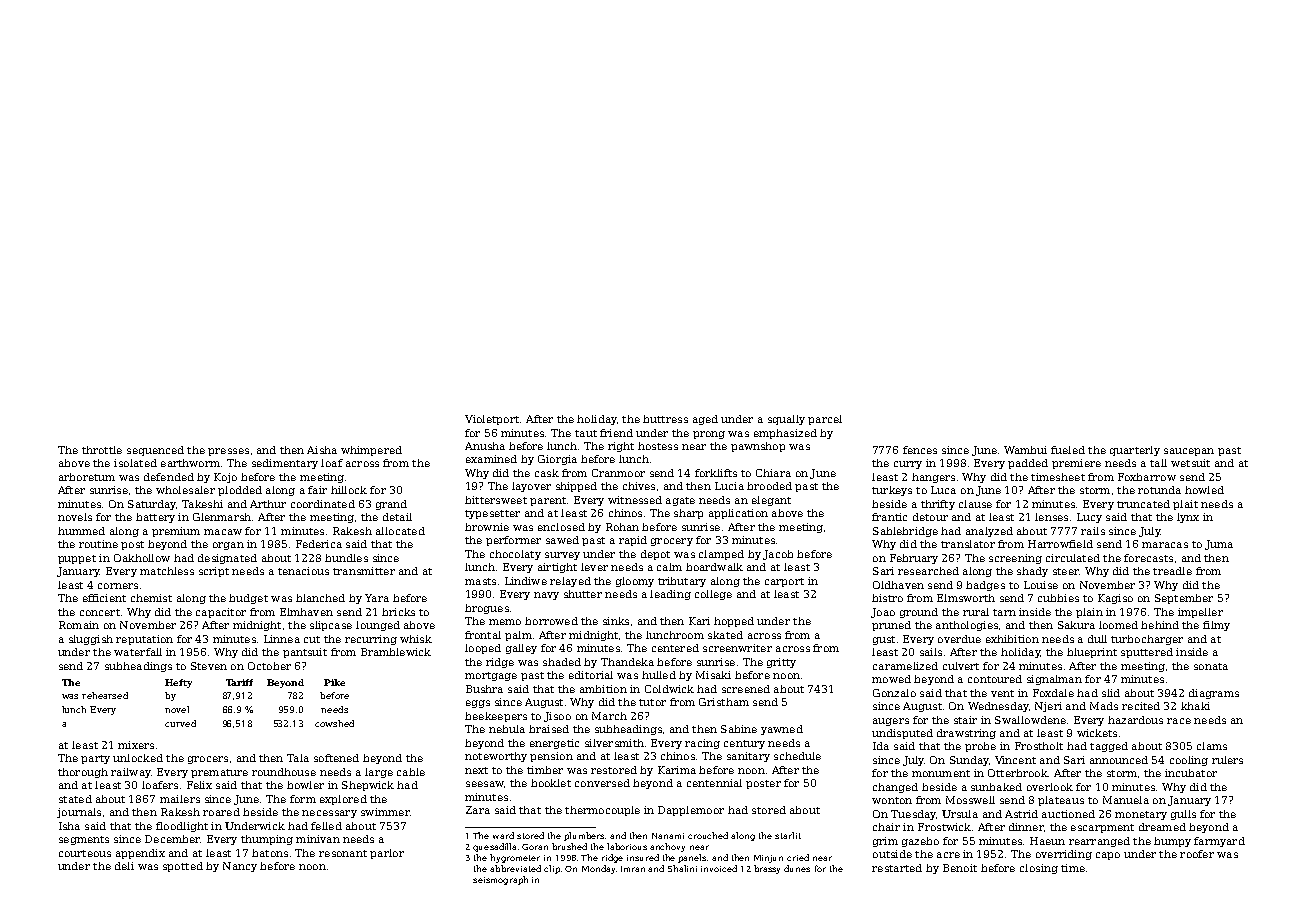  What do you see at coordinates (228, 452) in the document?
I see `presses` at bounding box center [228, 452].
